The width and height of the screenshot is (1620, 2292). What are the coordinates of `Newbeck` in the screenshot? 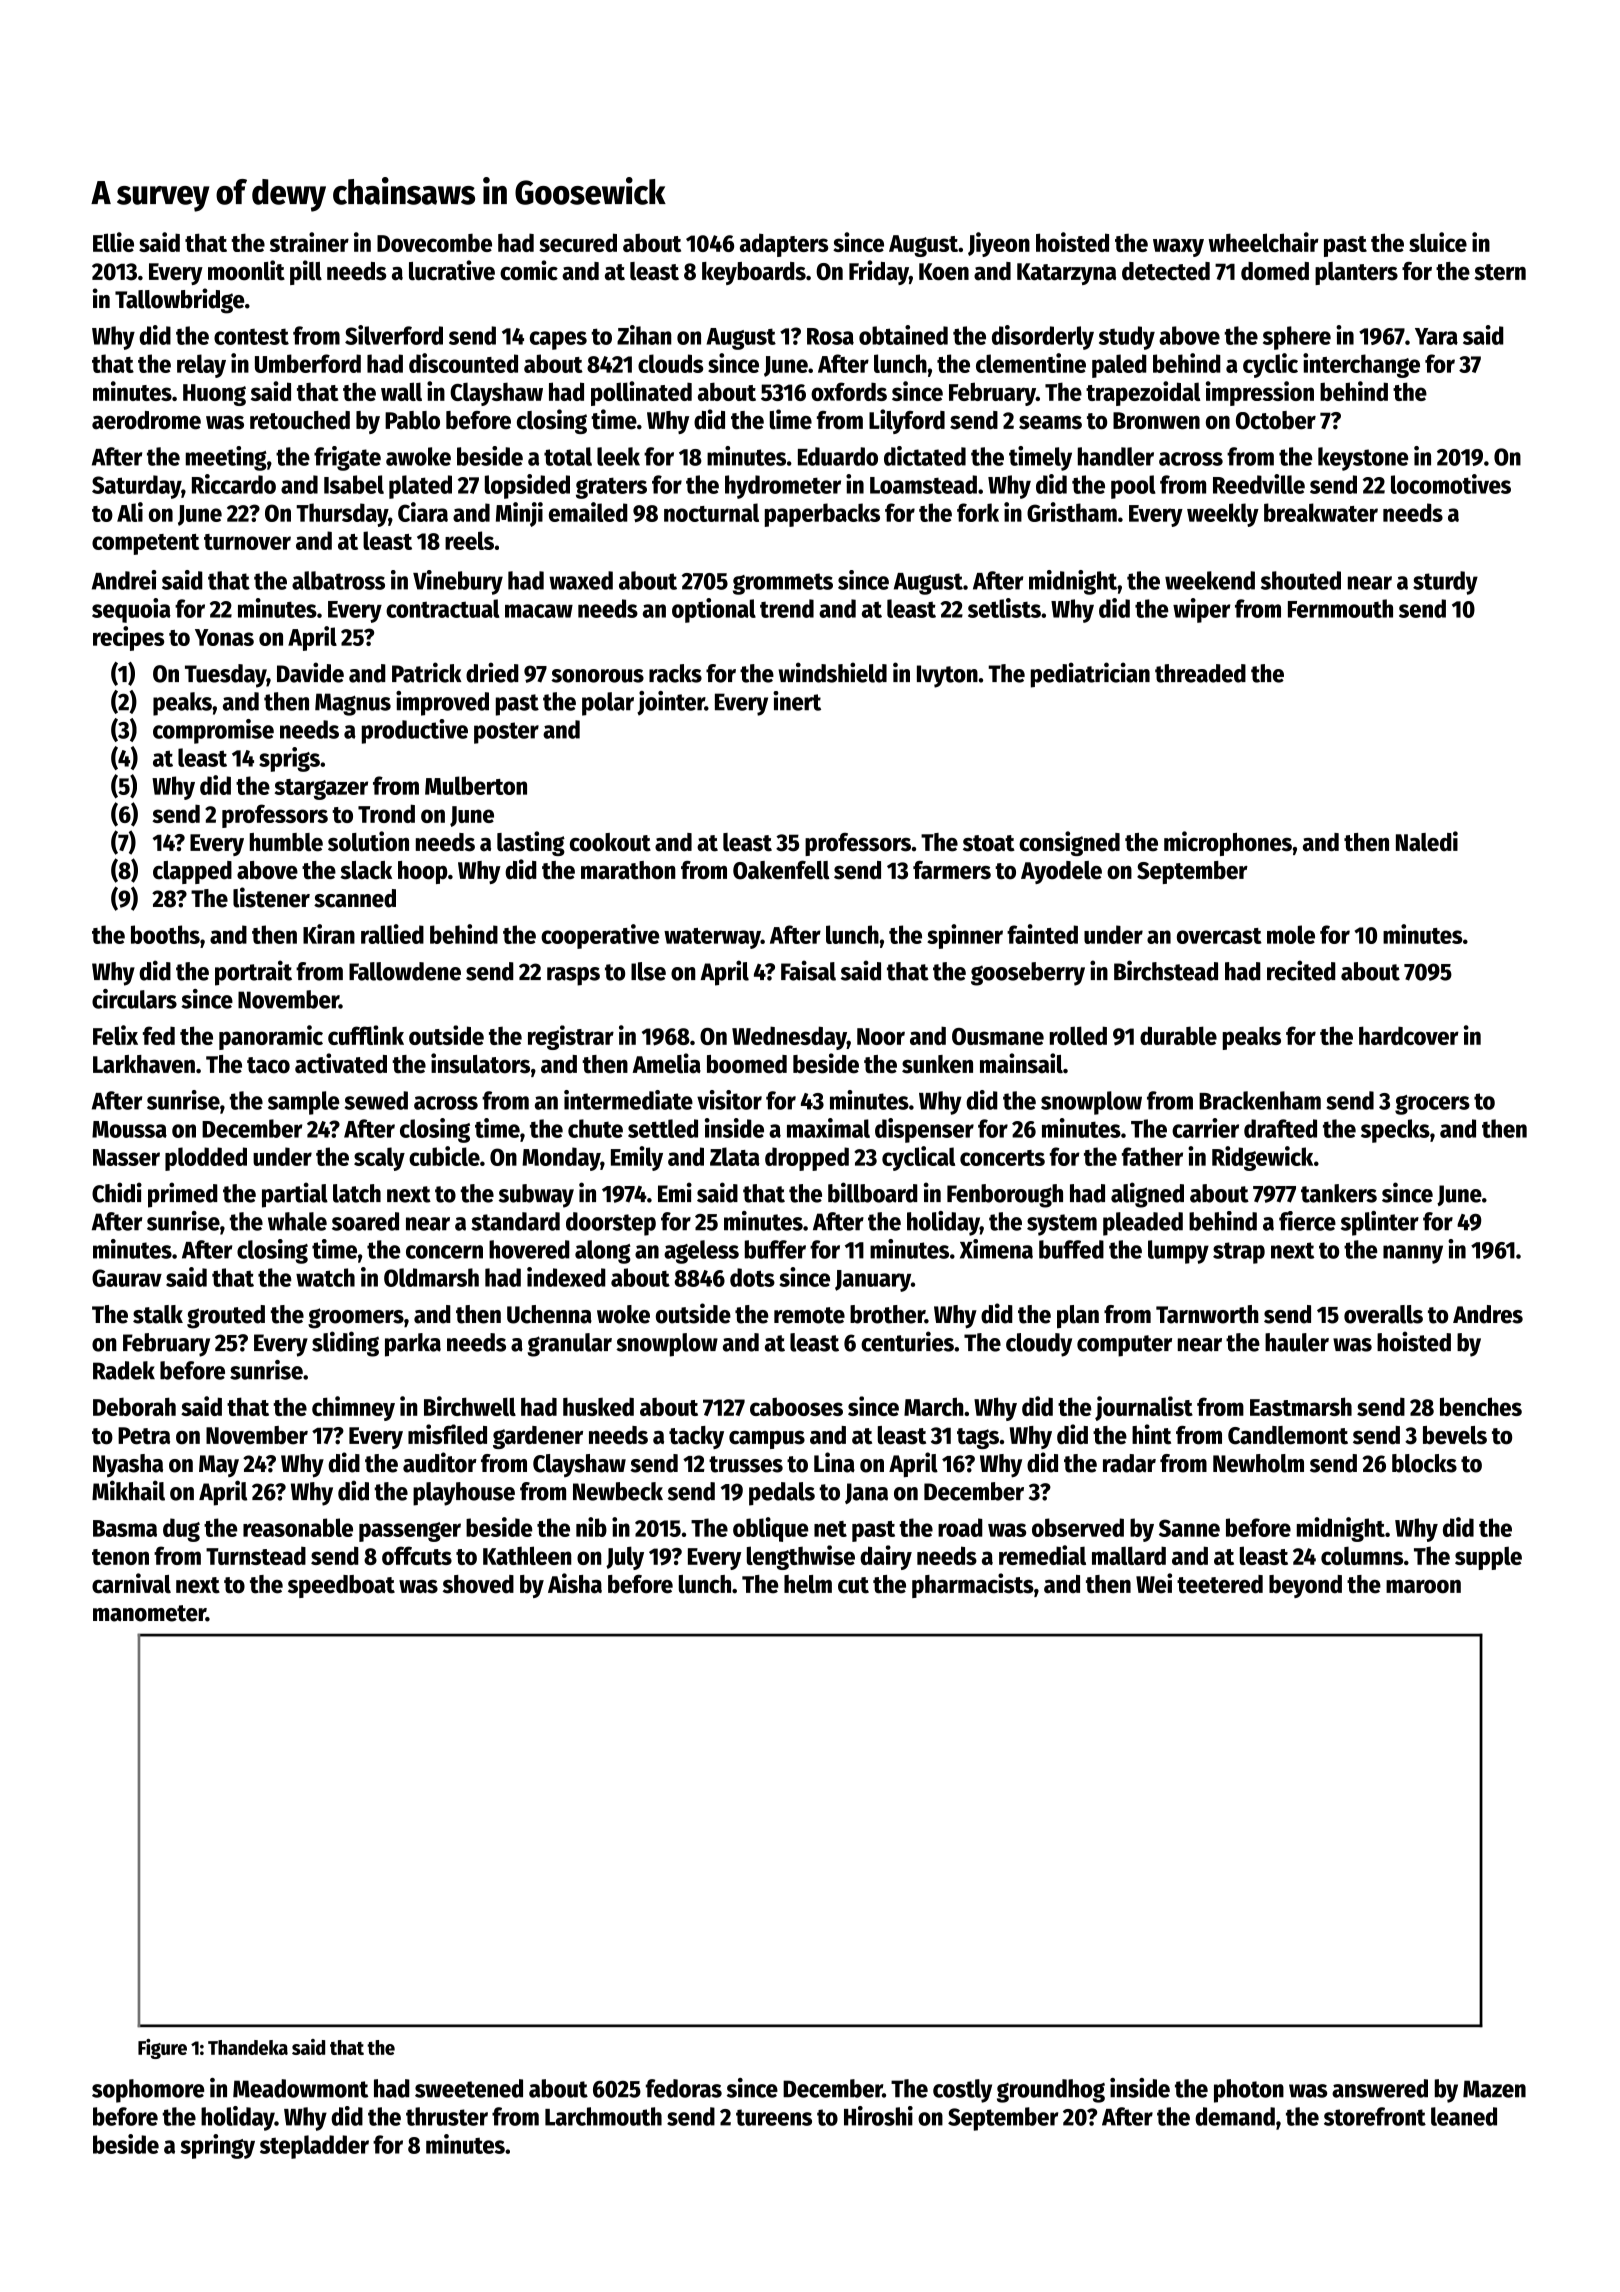 It's located at (618, 1491).
